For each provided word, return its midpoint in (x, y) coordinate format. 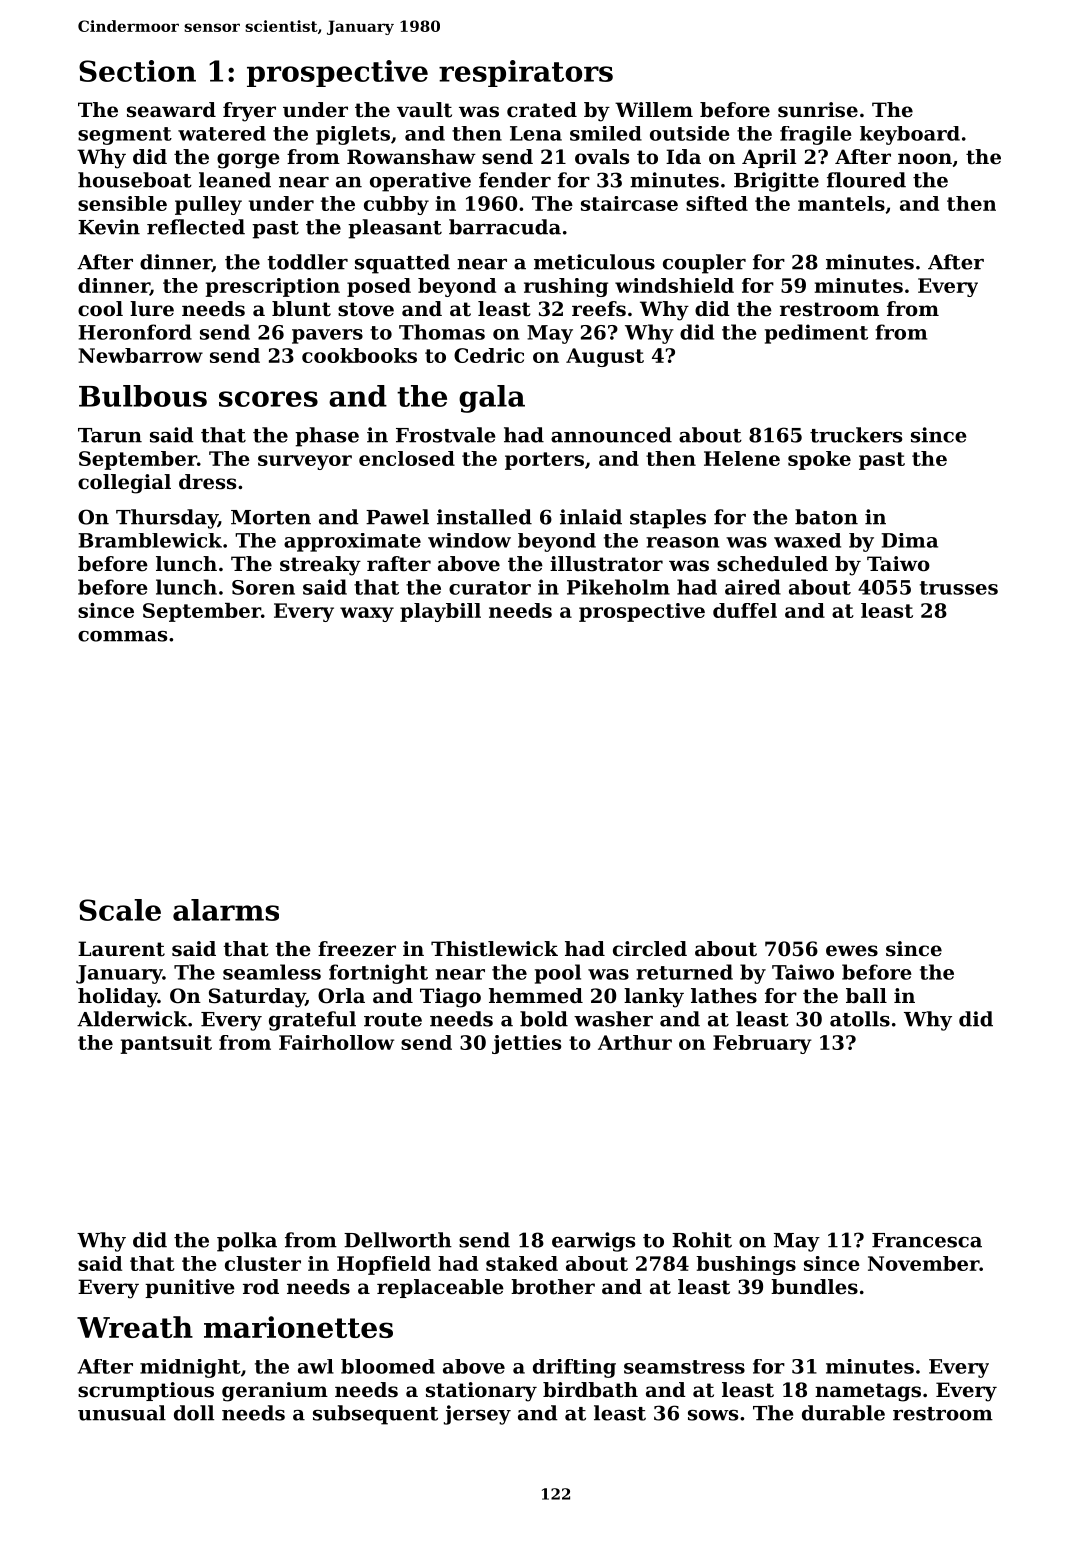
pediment (816, 334)
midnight (190, 1368)
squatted (402, 264)
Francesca (927, 1240)
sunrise (818, 110)
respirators (526, 73)
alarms (226, 910)
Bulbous (143, 396)
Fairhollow (336, 1042)
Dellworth (398, 1240)
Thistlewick (494, 949)
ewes (852, 951)
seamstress (684, 1367)
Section (137, 71)
